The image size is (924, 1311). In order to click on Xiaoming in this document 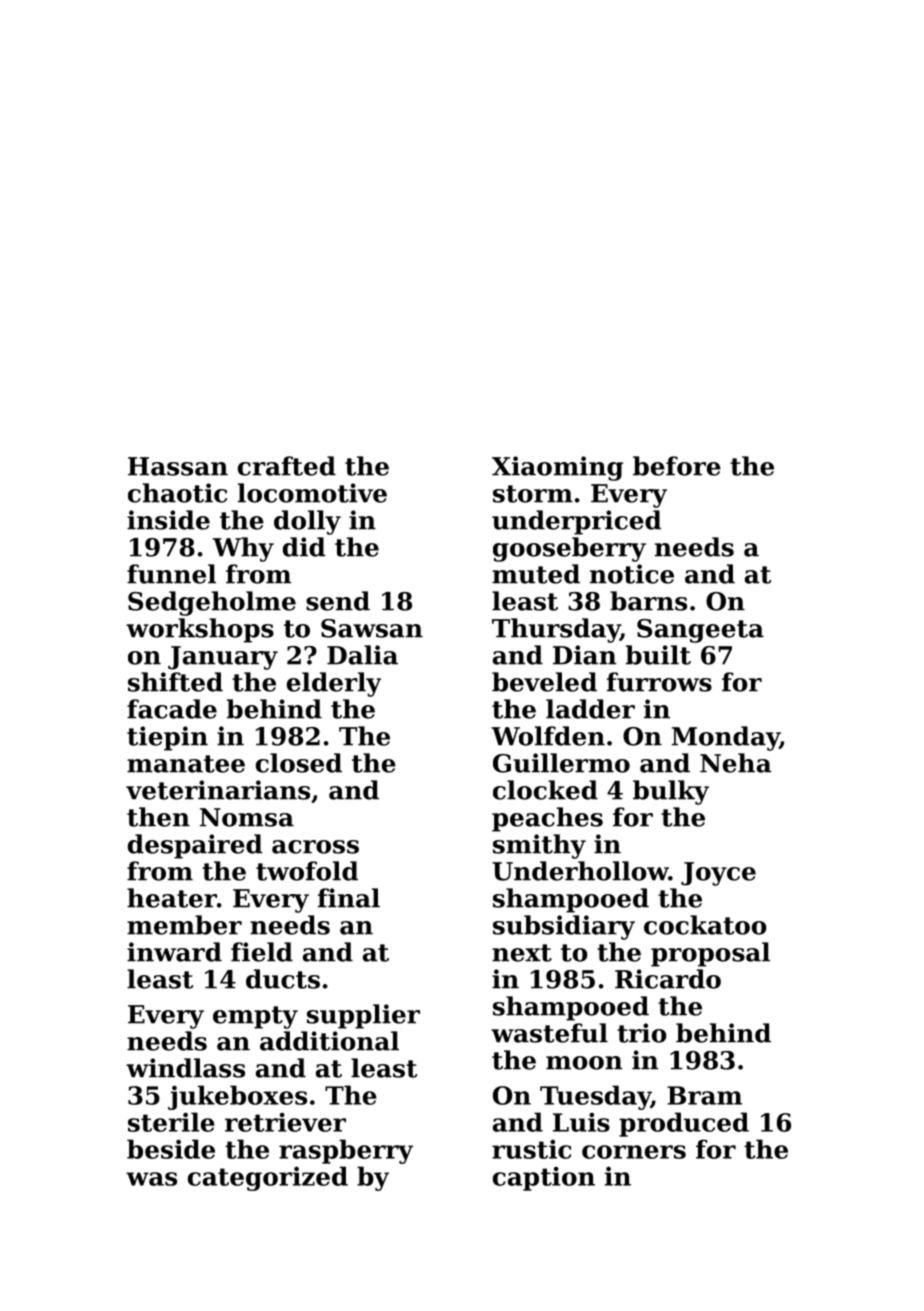, I will do `click(557, 468)`.
